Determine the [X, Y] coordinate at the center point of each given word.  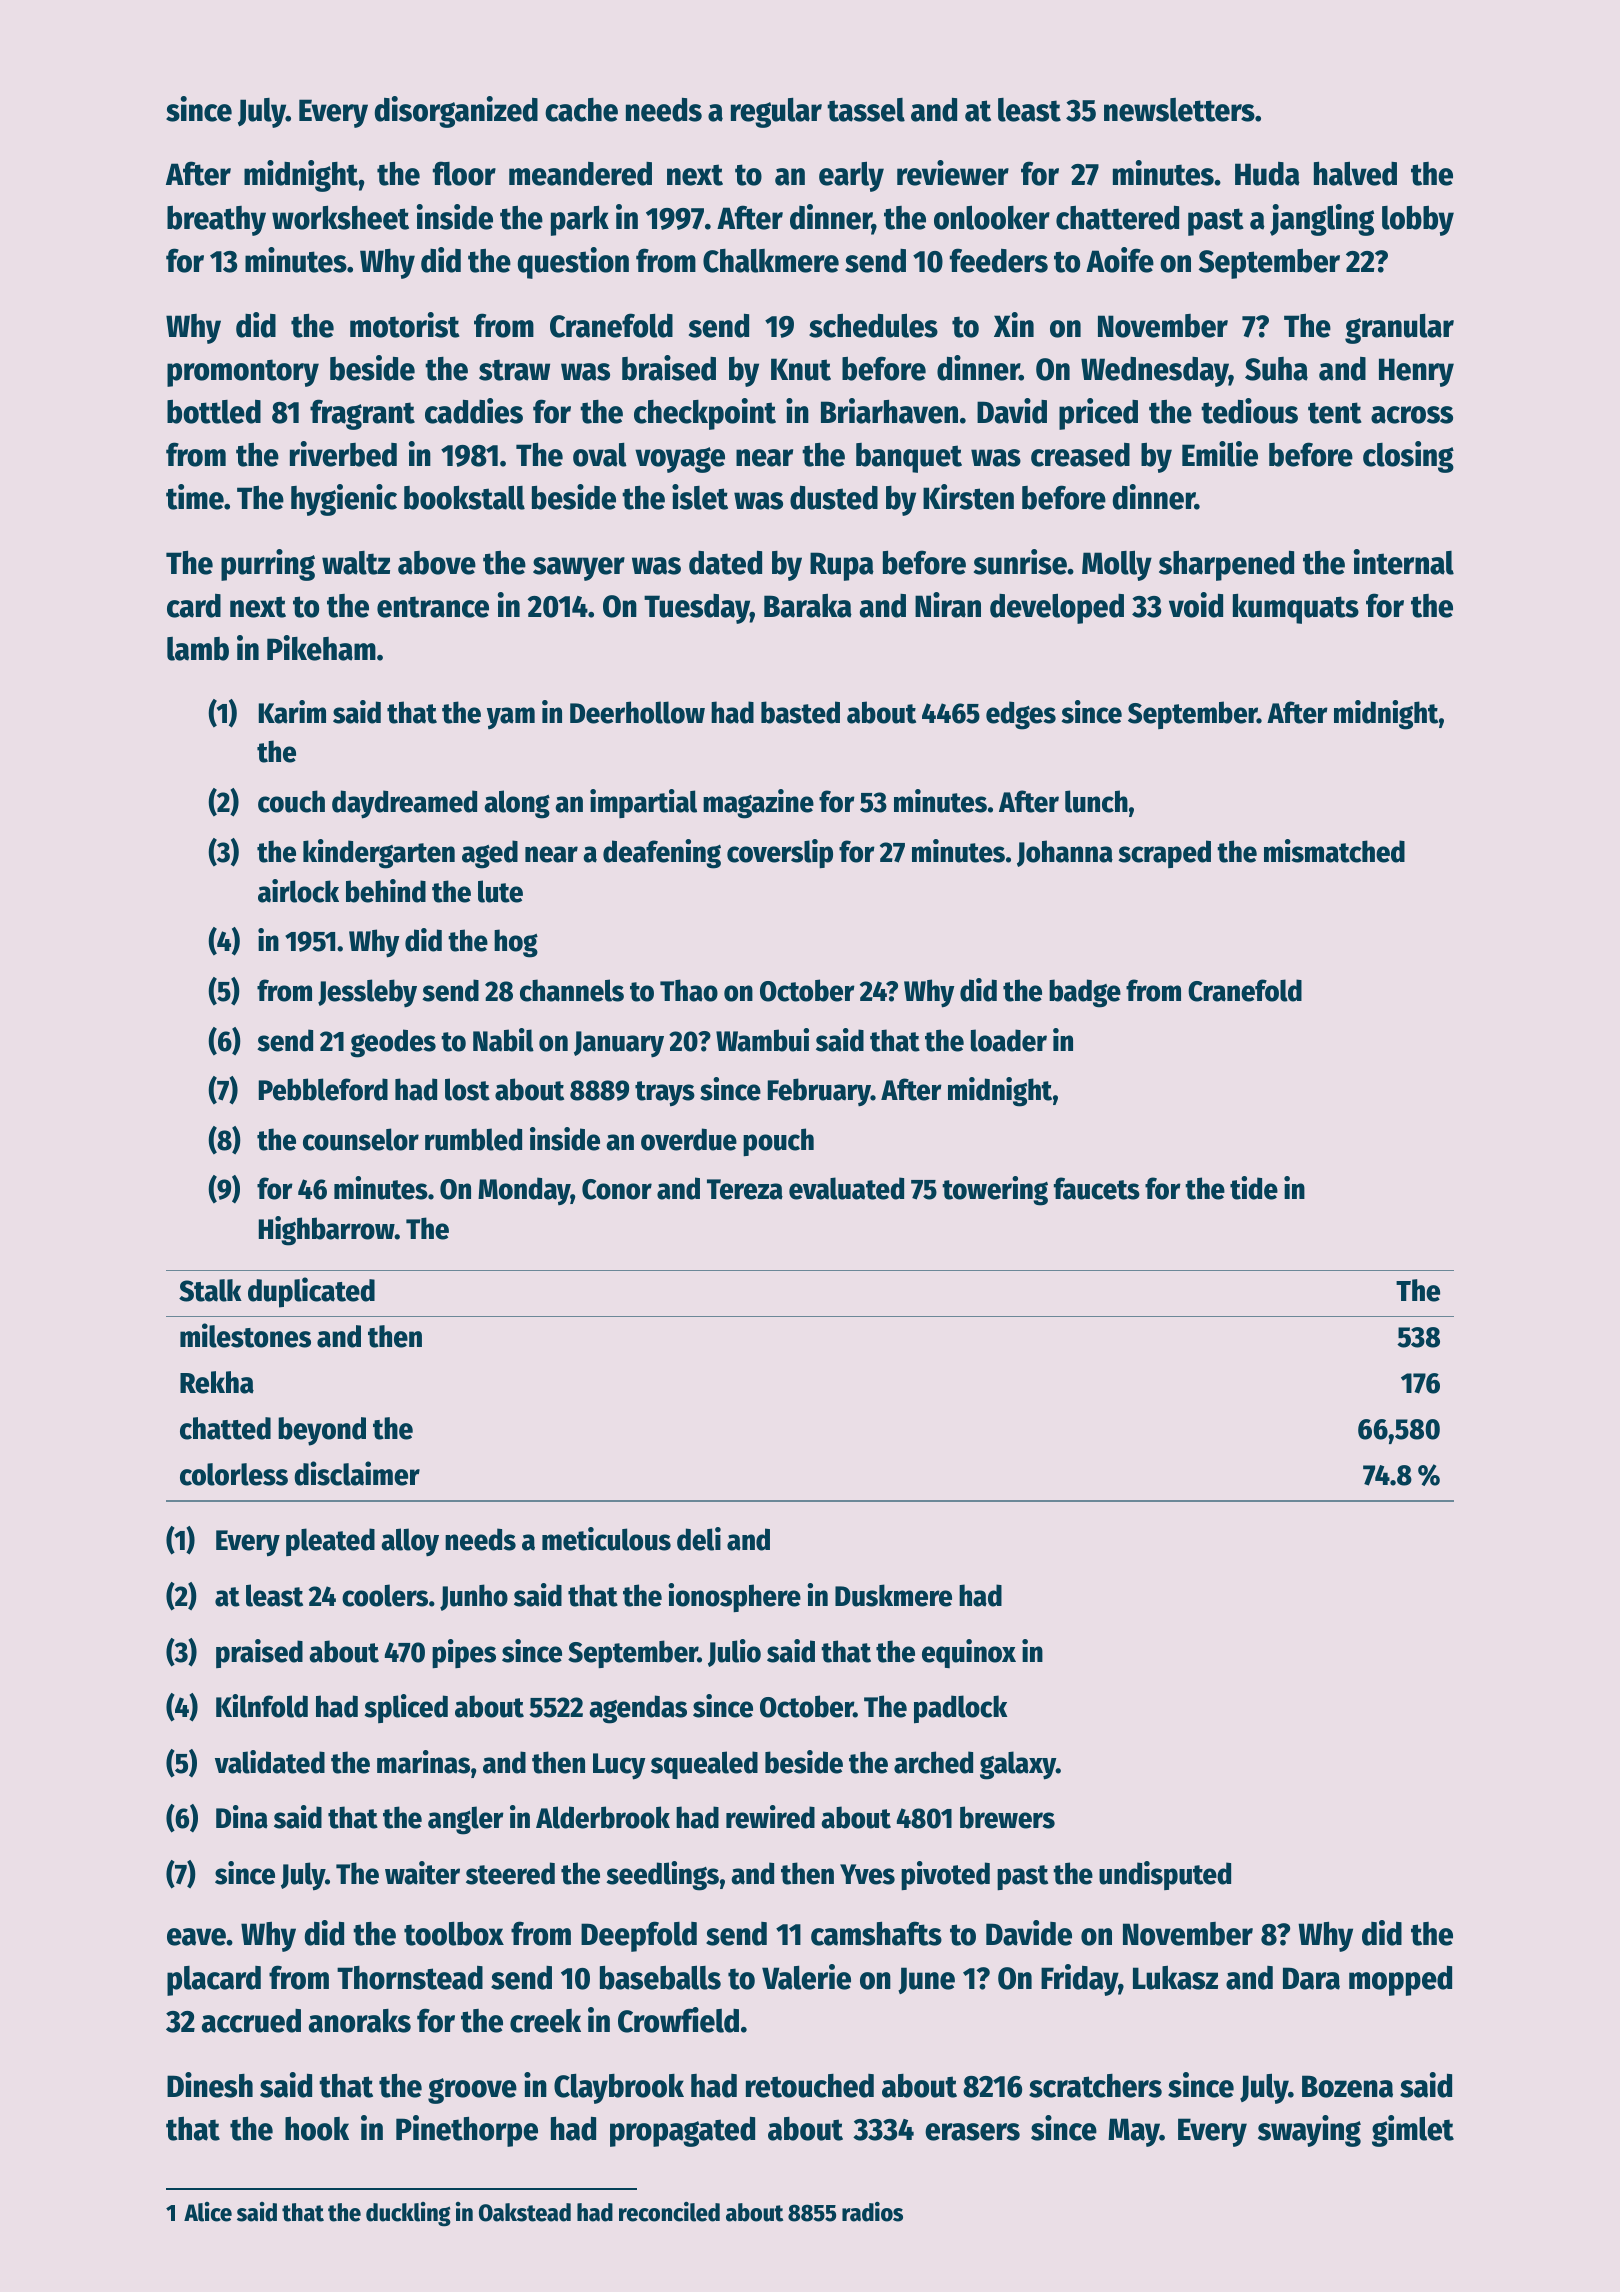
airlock [298, 891]
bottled [214, 412]
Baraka [808, 606]
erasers [972, 2132]
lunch [1096, 801]
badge [1085, 993]
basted [800, 712]
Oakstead [525, 2212]
